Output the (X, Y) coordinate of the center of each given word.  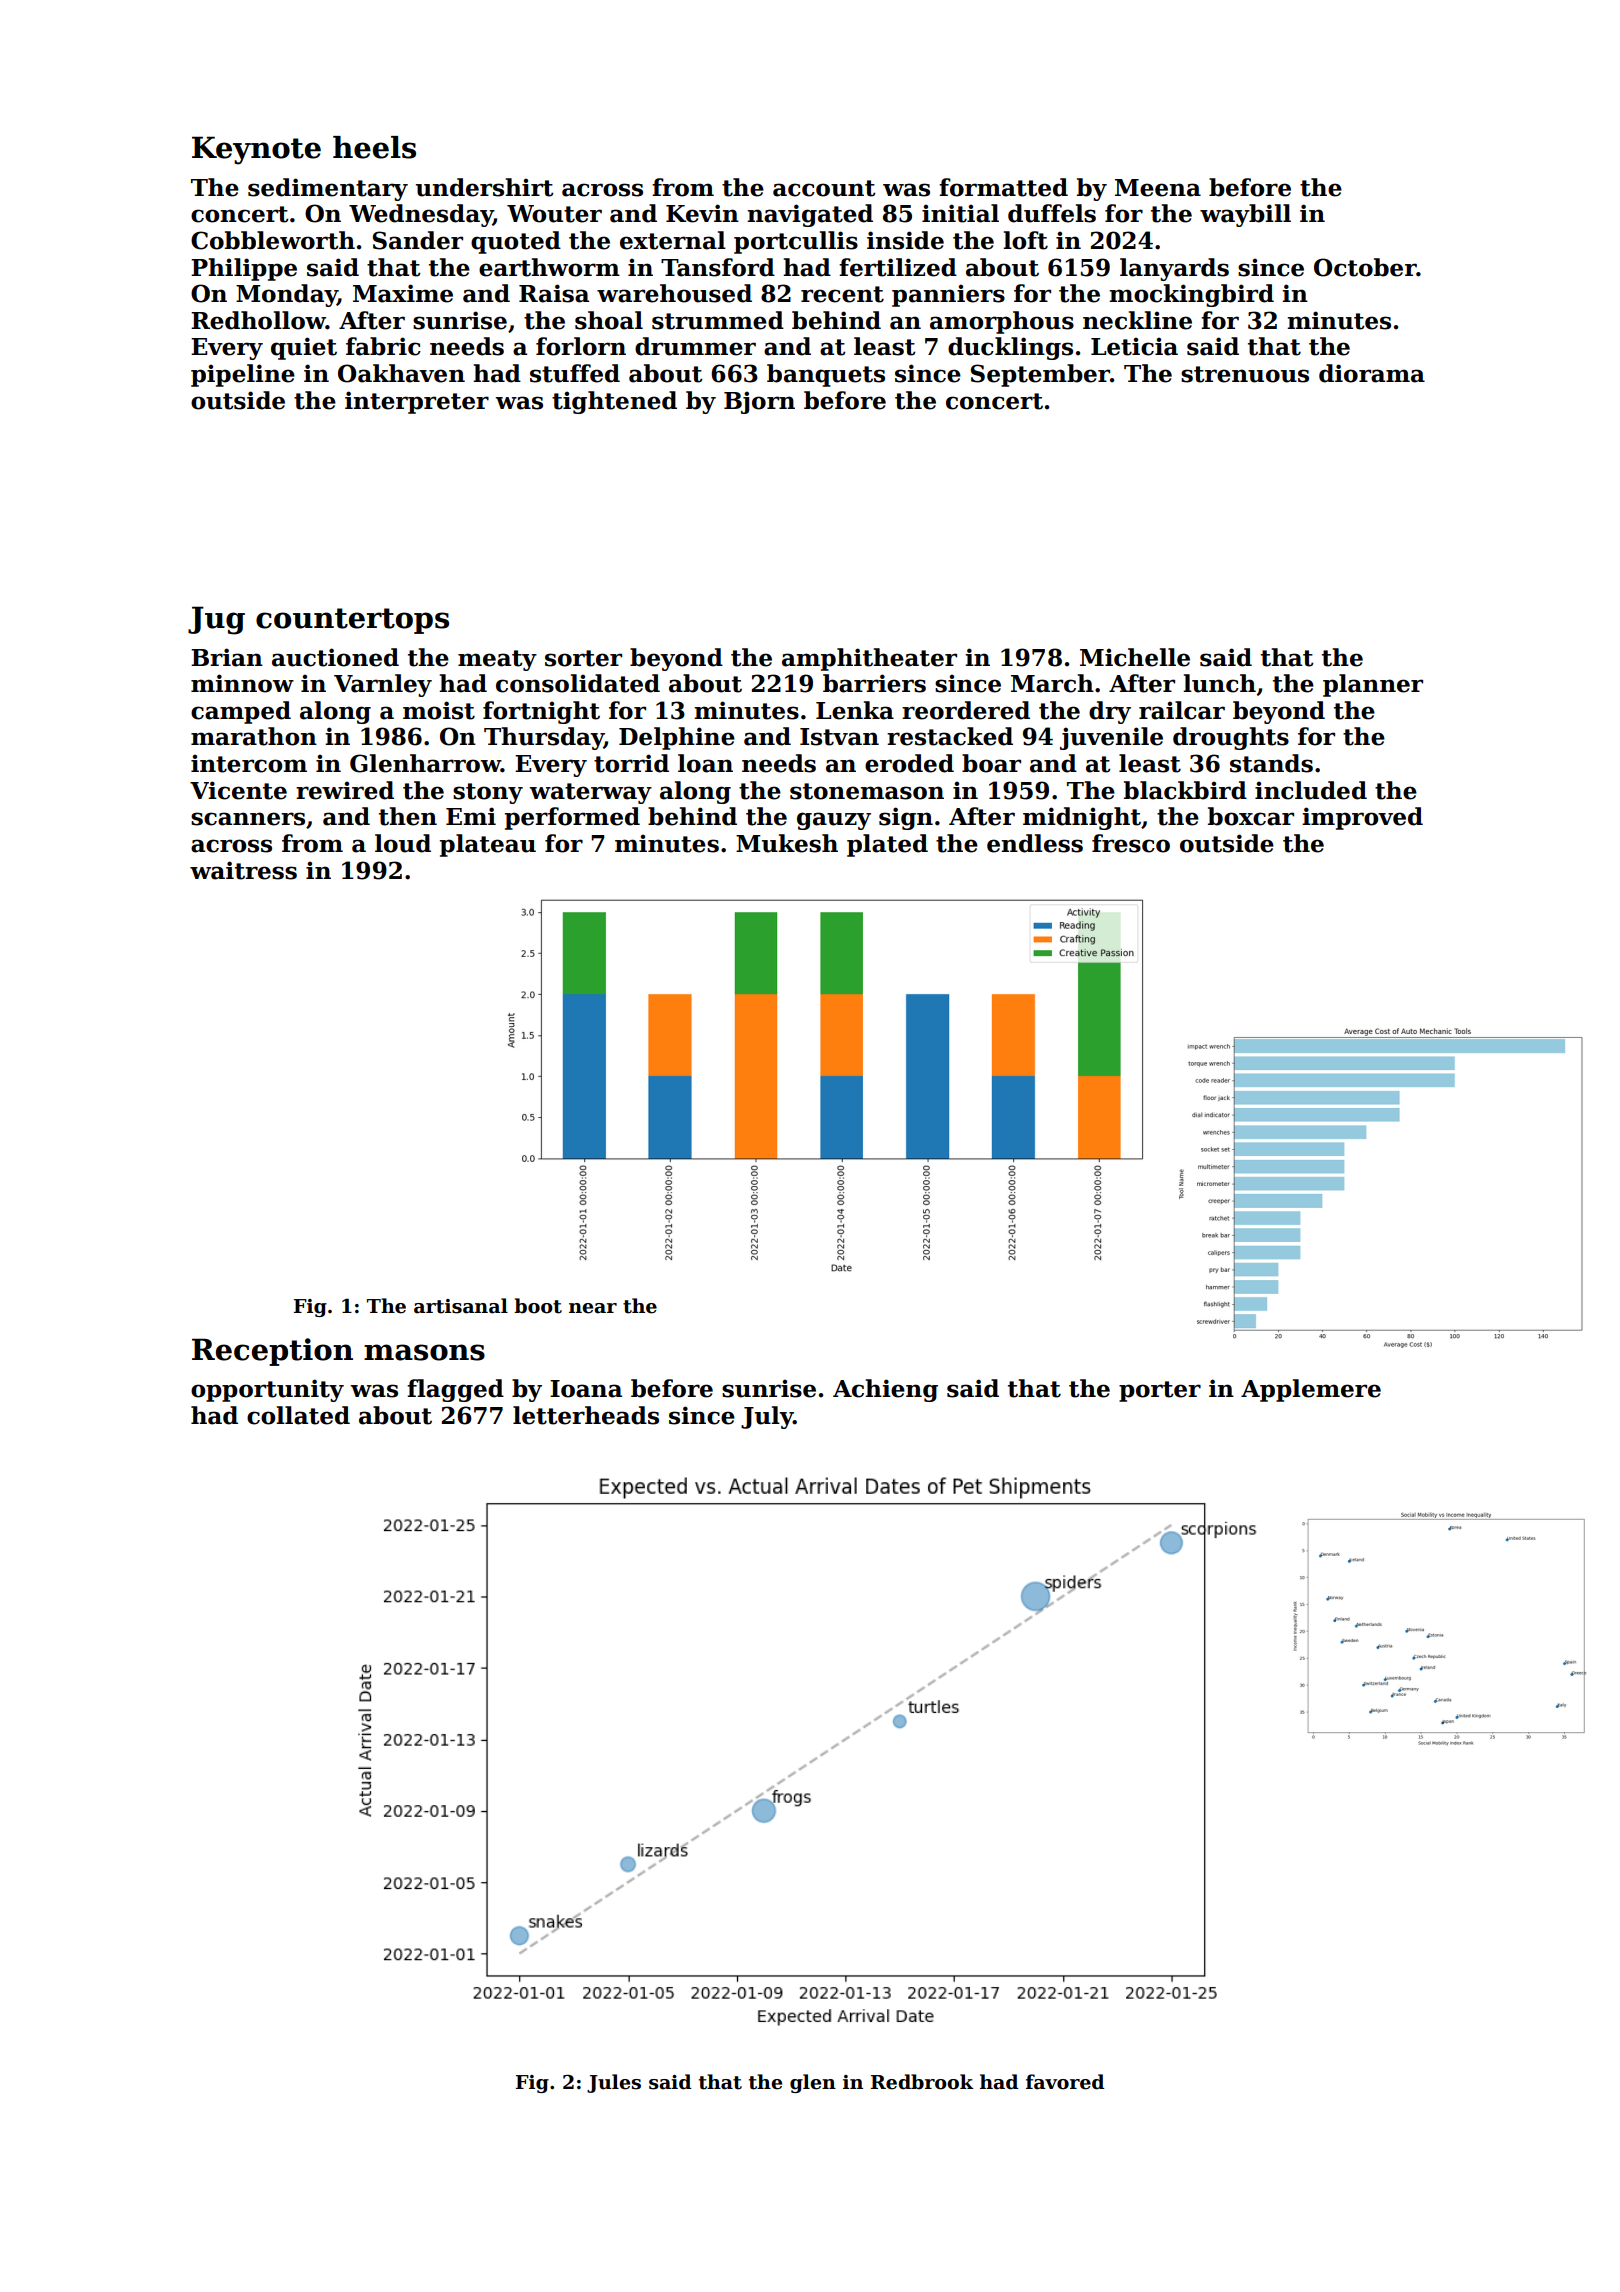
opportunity (267, 1390)
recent (842, 294)
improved (1362, 818)
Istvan (839, 737)
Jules (614, 2083)
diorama (1372, 373)
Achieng (885, 1390)
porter (1160, 1391)
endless (1035, 843)
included (1311, 790)
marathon (254, 736)
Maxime (403, 293)
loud (403, 843)
